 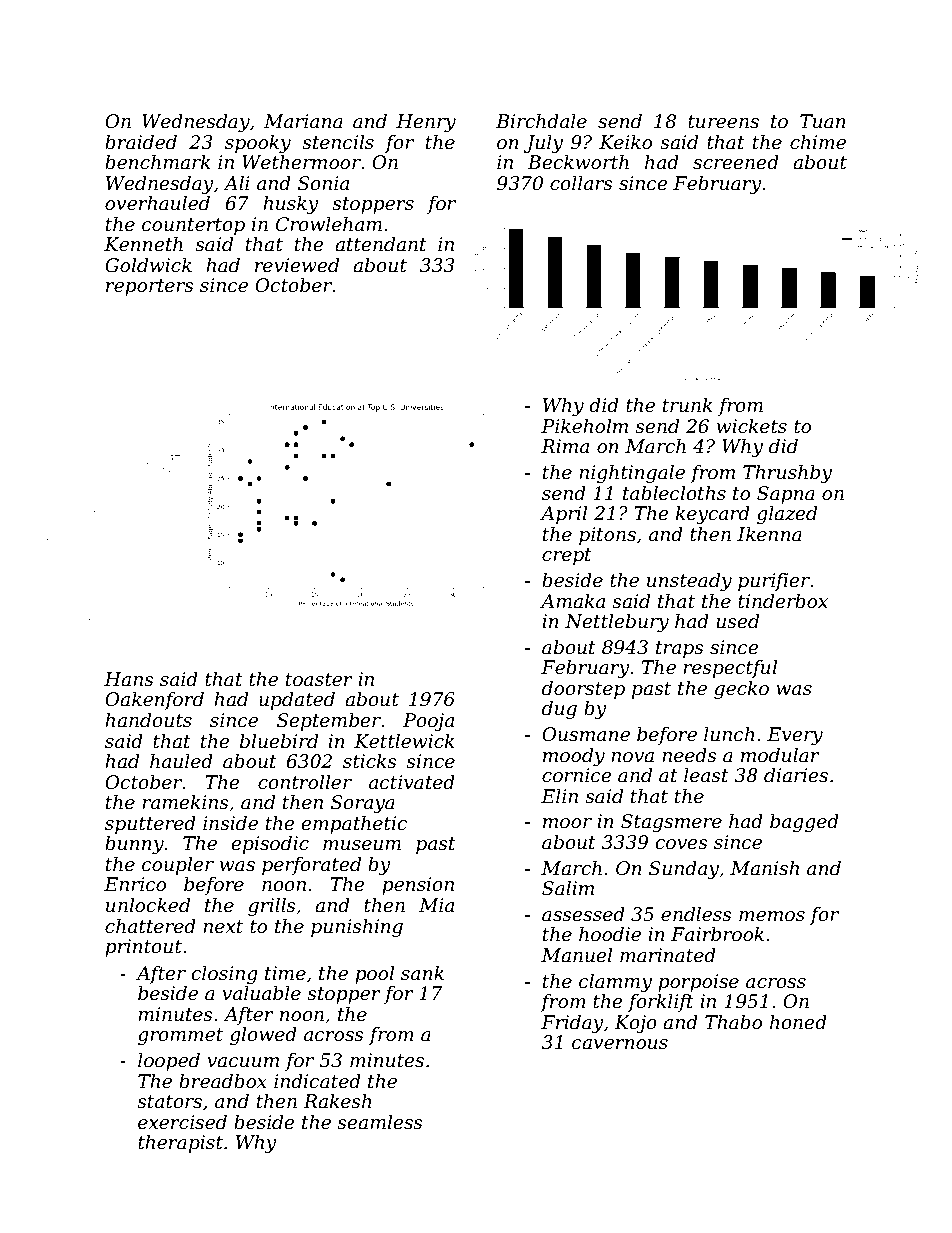 What do you see at coordinates (149, 287) in the page?
I see `reporters` at bounding box center [149, 287].
